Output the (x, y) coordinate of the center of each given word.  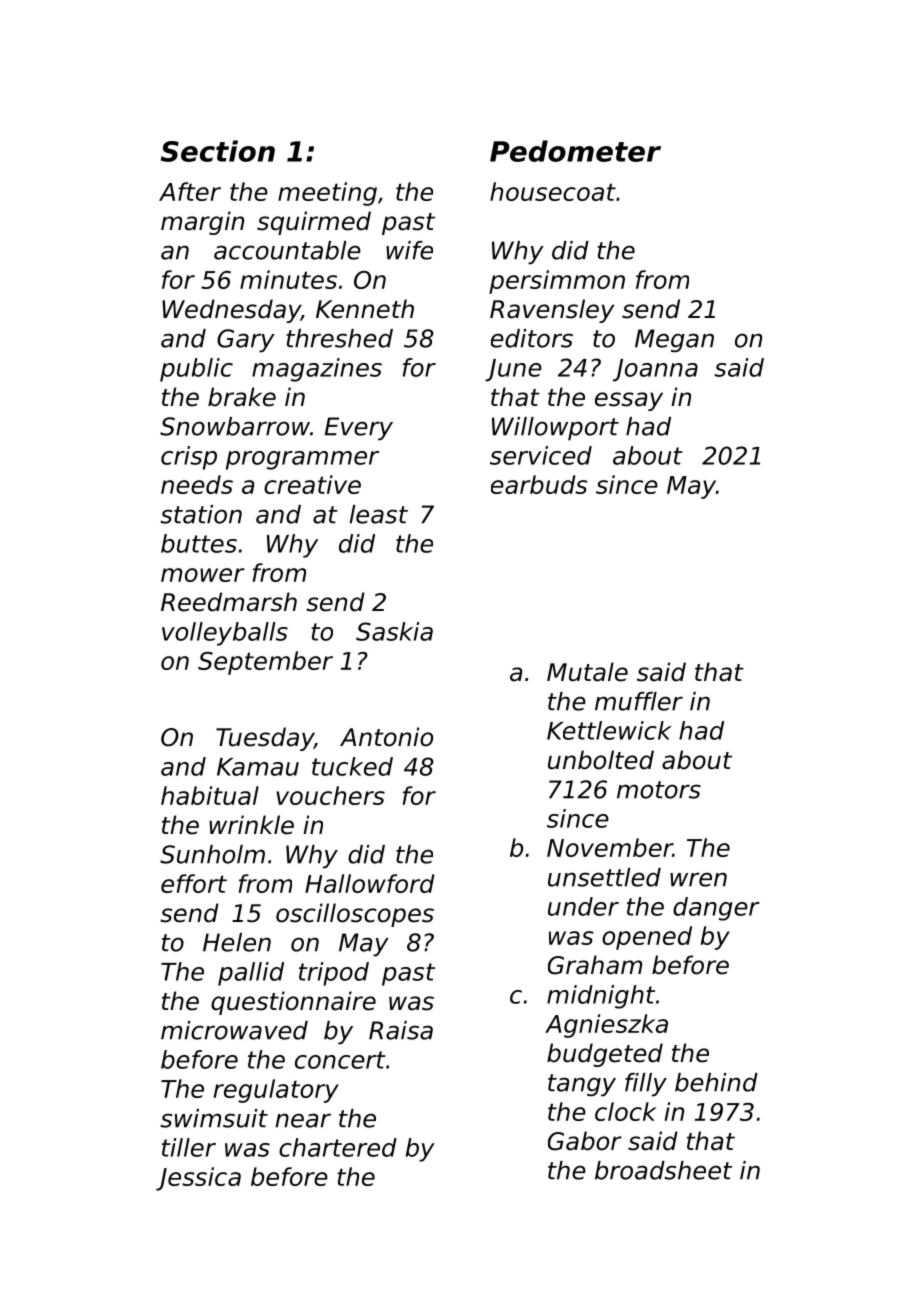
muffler (639, 701)
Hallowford (370, 883)
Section (218, 151)
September (265, 663)
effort (194, 883)
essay (629, 401)
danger (716, 909)
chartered (338, 1147)
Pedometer (575, 151)
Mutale (587, 672)
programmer (302, 460)
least (379, 514)
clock (625, 1111)
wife (409, 250)
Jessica (198, 1179)
